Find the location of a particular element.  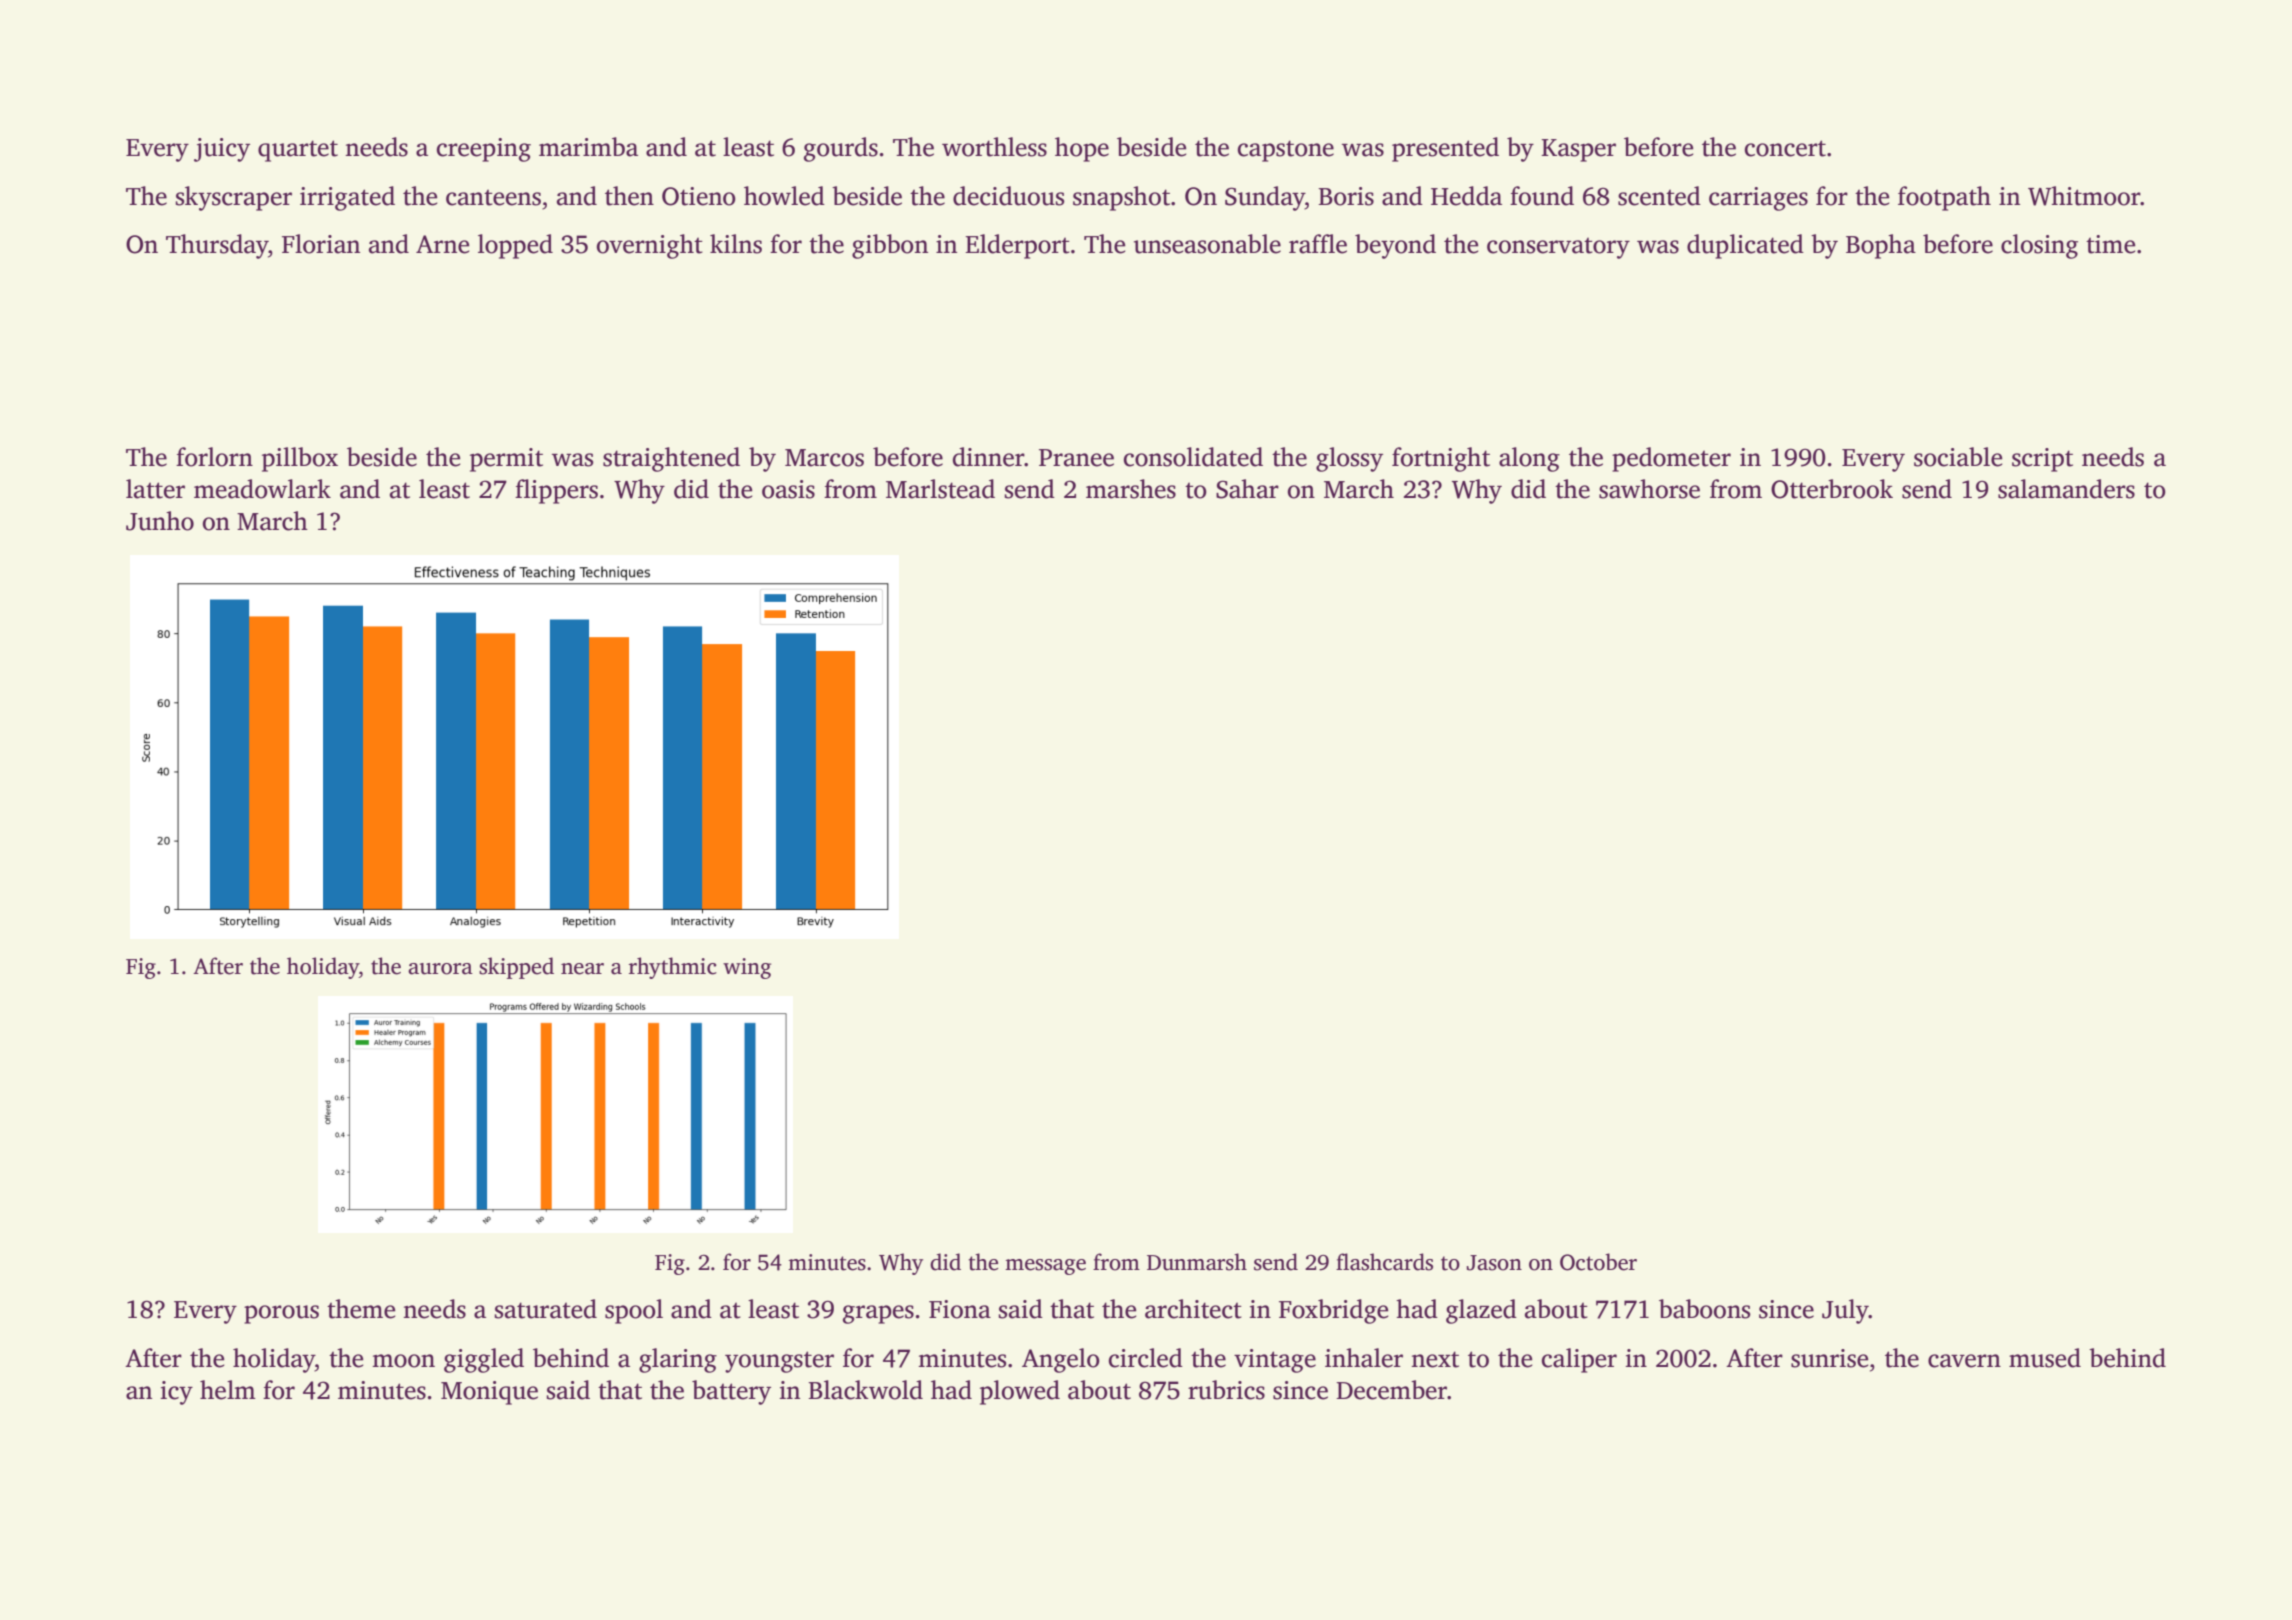

Fiona is located at coordinates (960, 1309).
